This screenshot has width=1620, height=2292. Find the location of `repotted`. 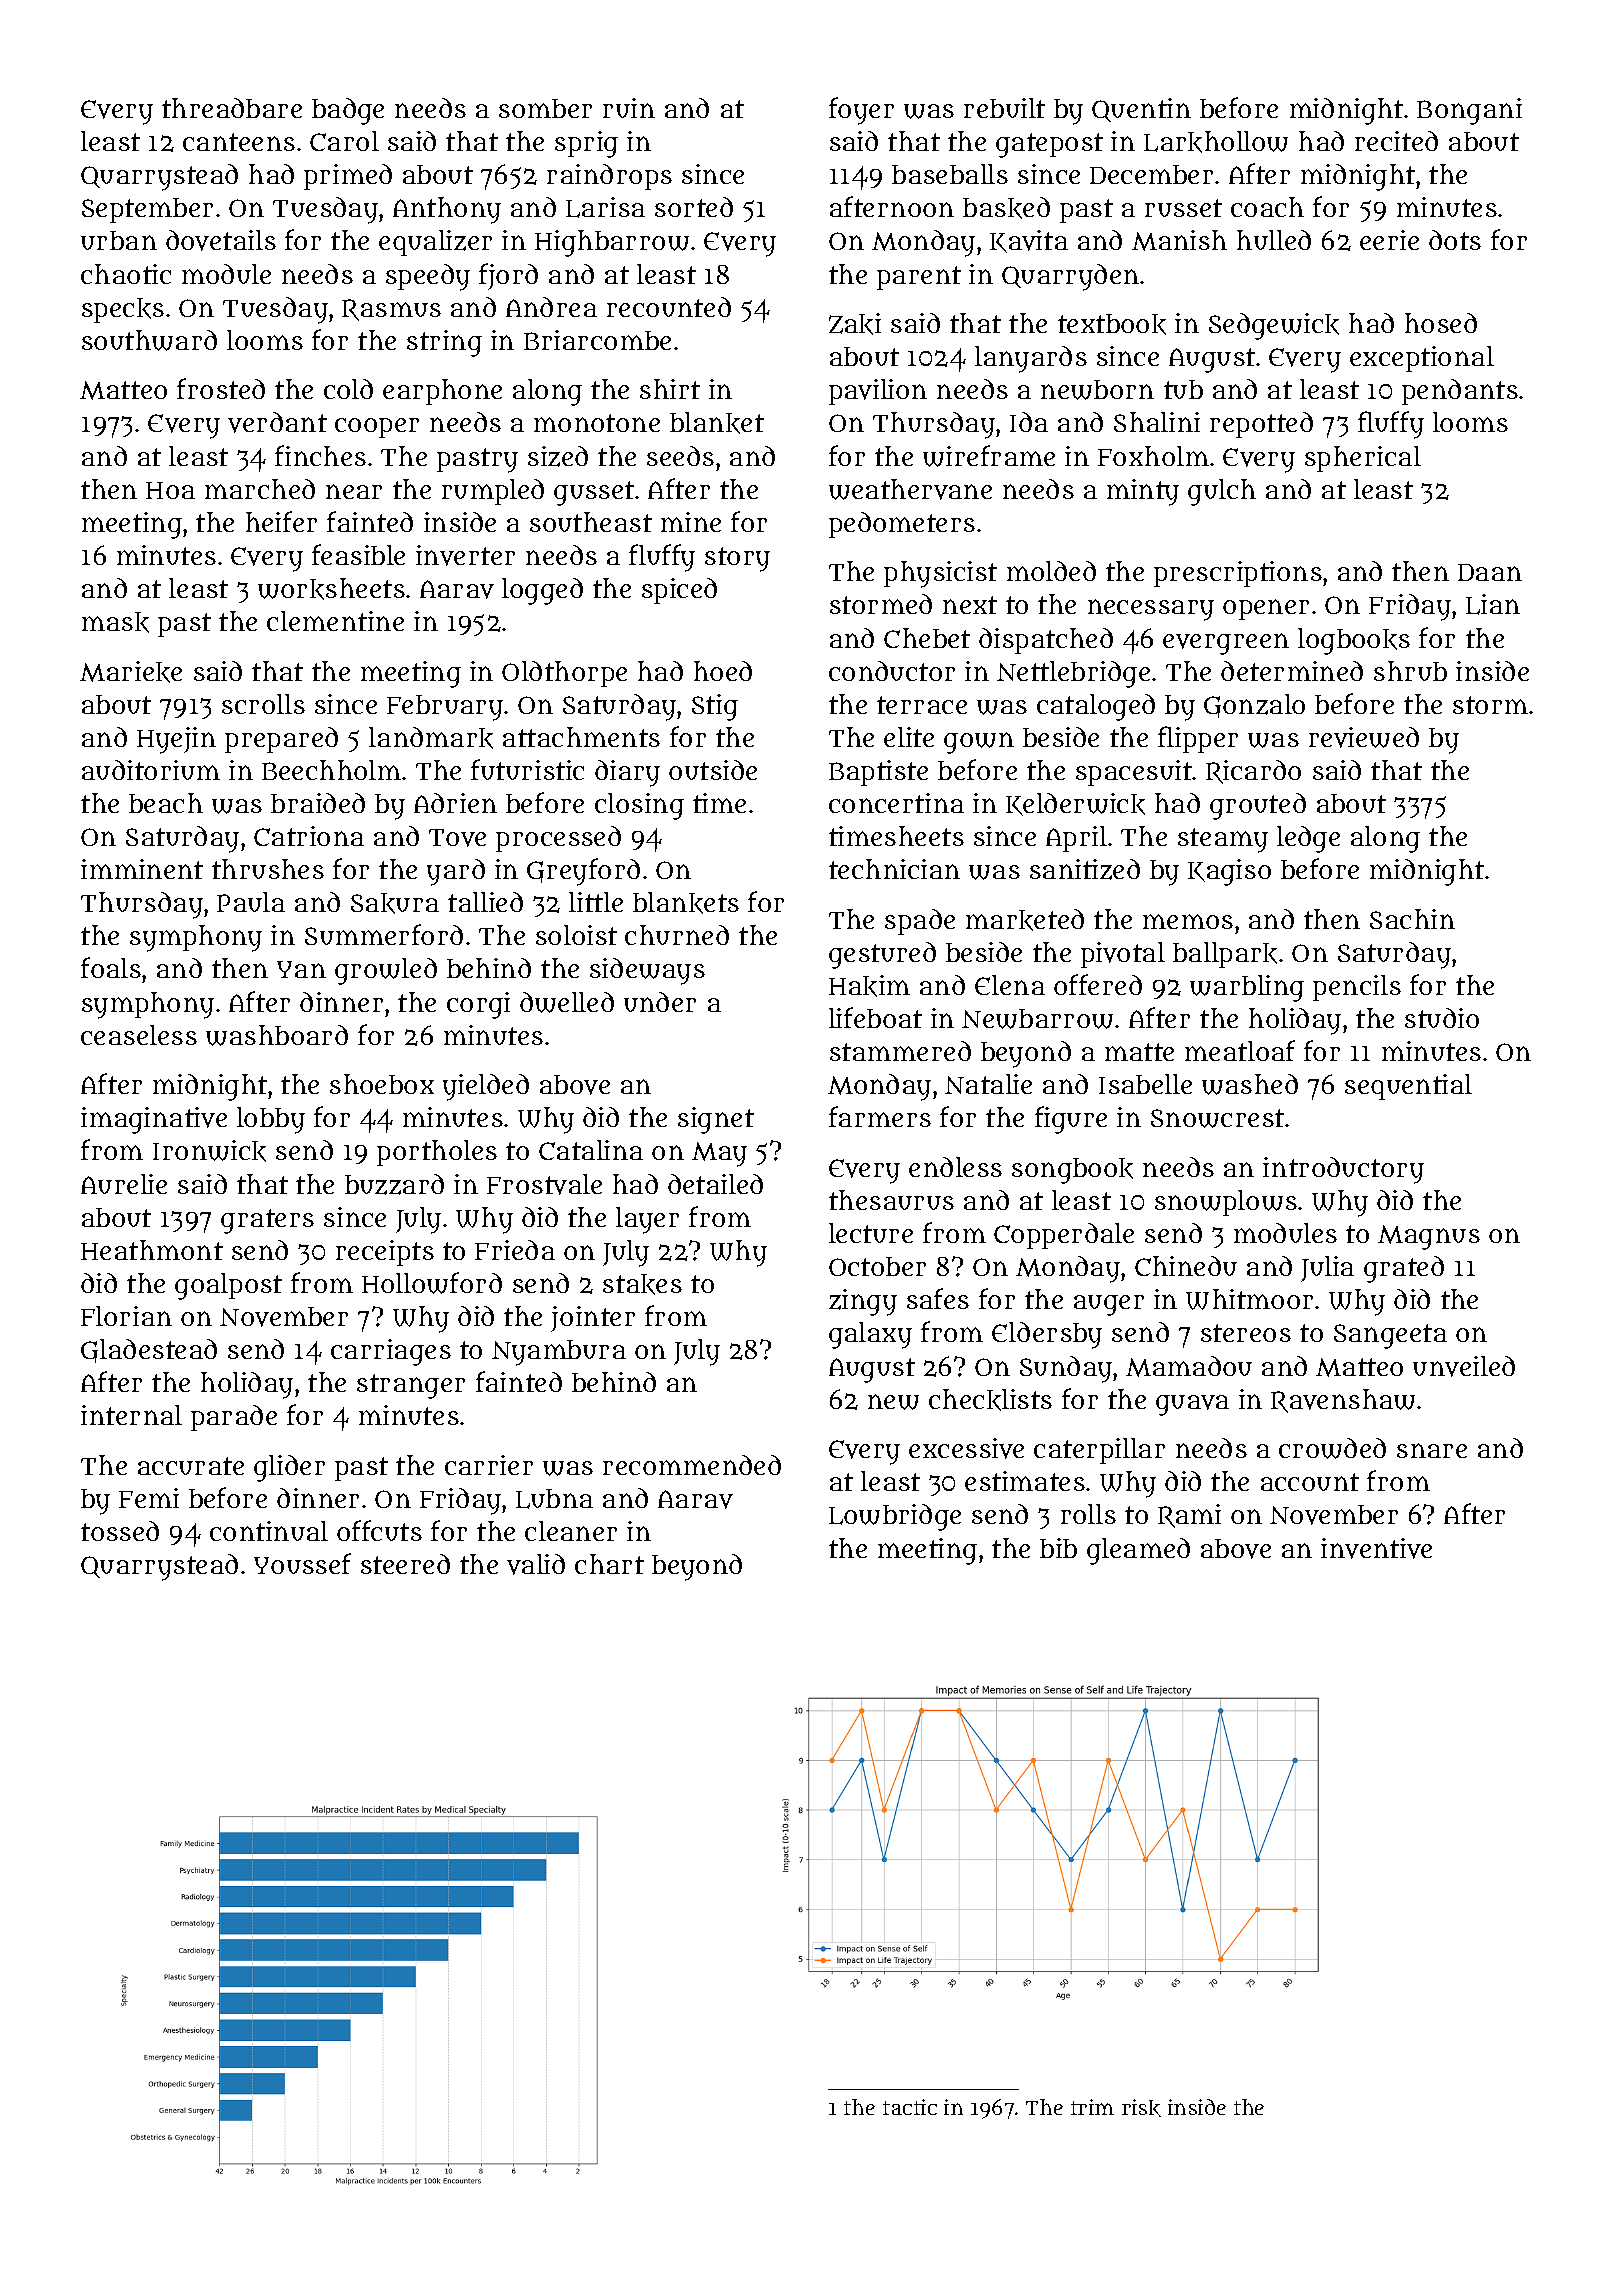

repotted is located at coordinates (1261, 425).
